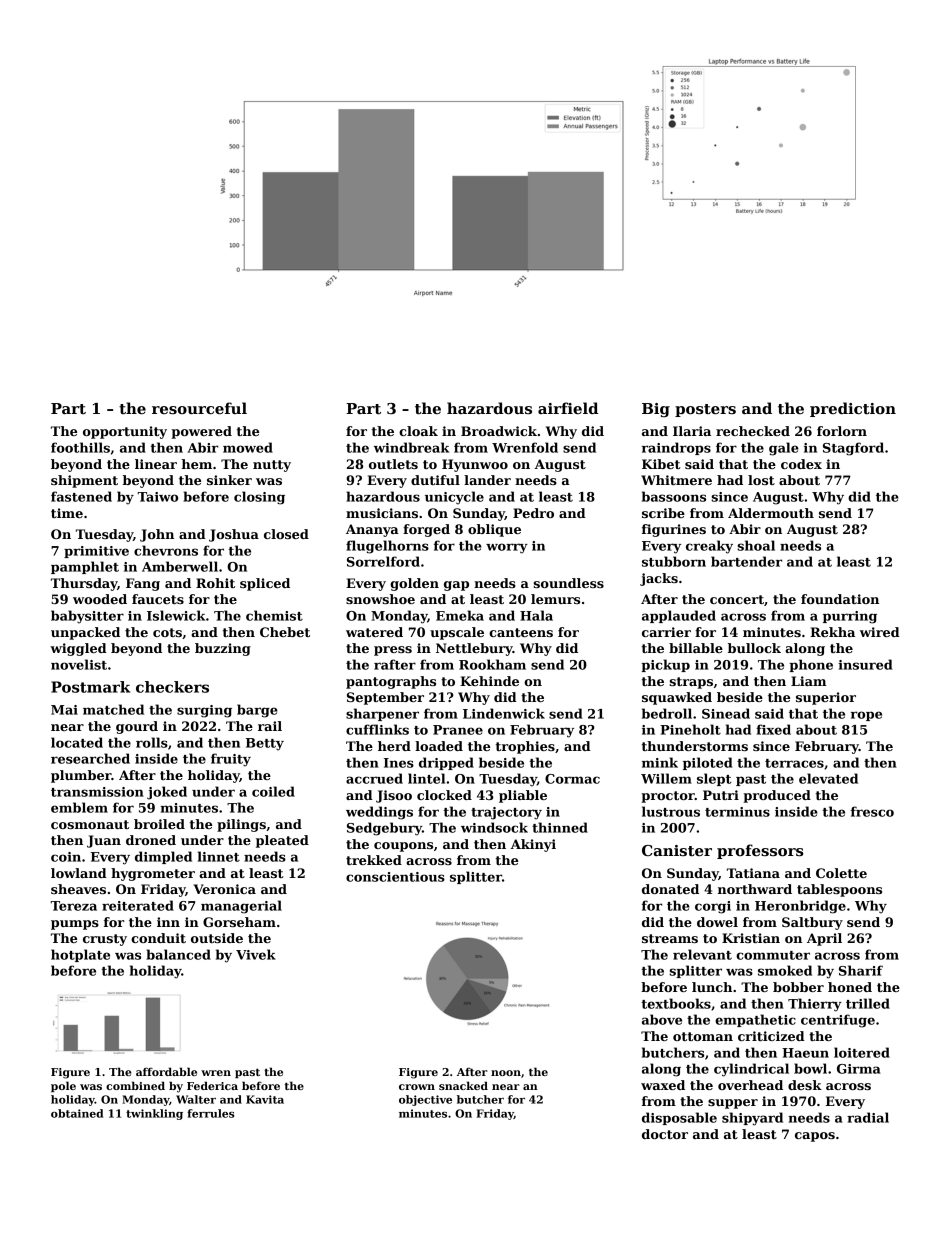 The image size is (952, 1233). What do you see at coordinates (446, 763) in the screenshot?
I see `dripped` at bounding box center [446, 763].
